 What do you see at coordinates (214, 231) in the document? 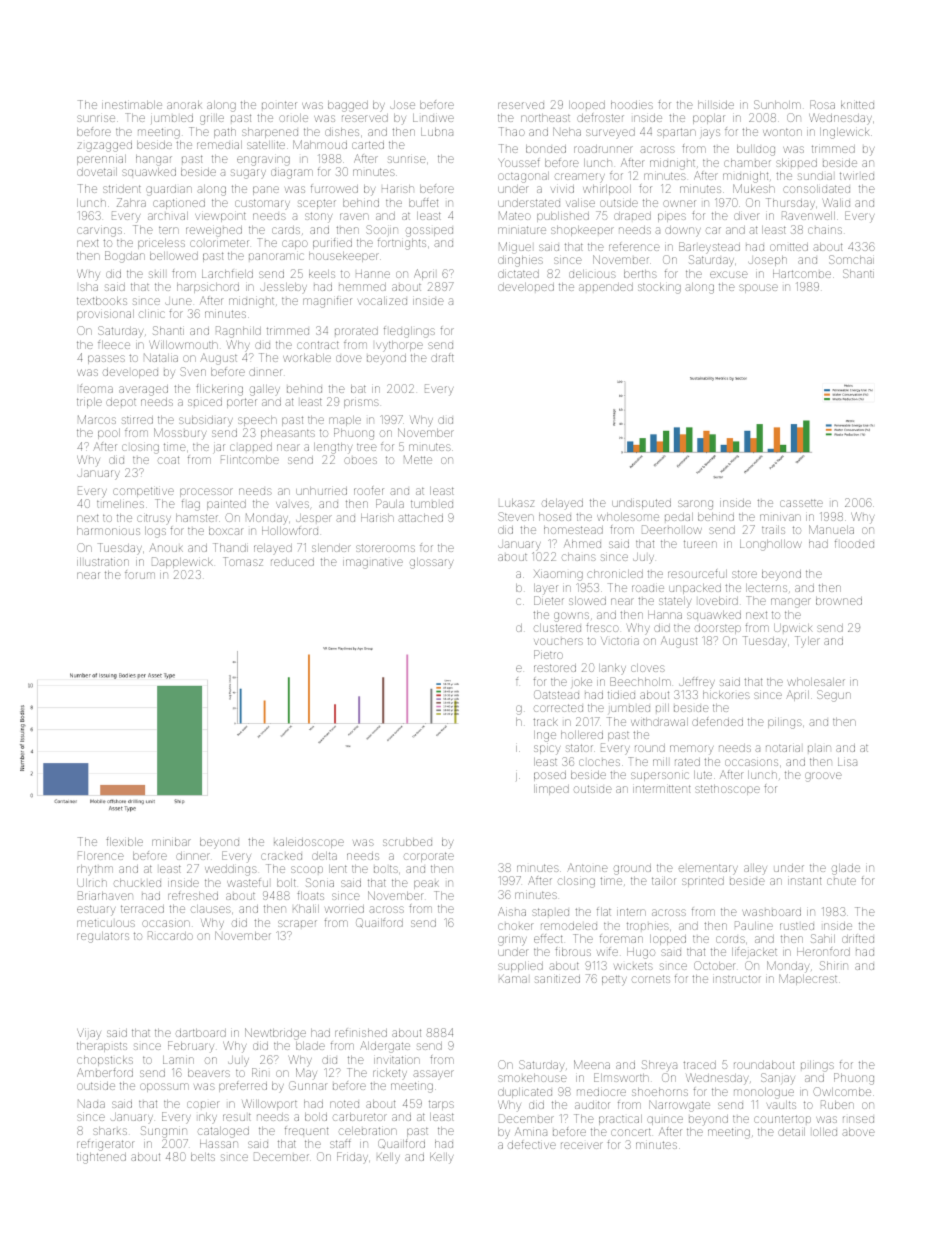
I see `reweighed` at bounding box center [214, 231].
